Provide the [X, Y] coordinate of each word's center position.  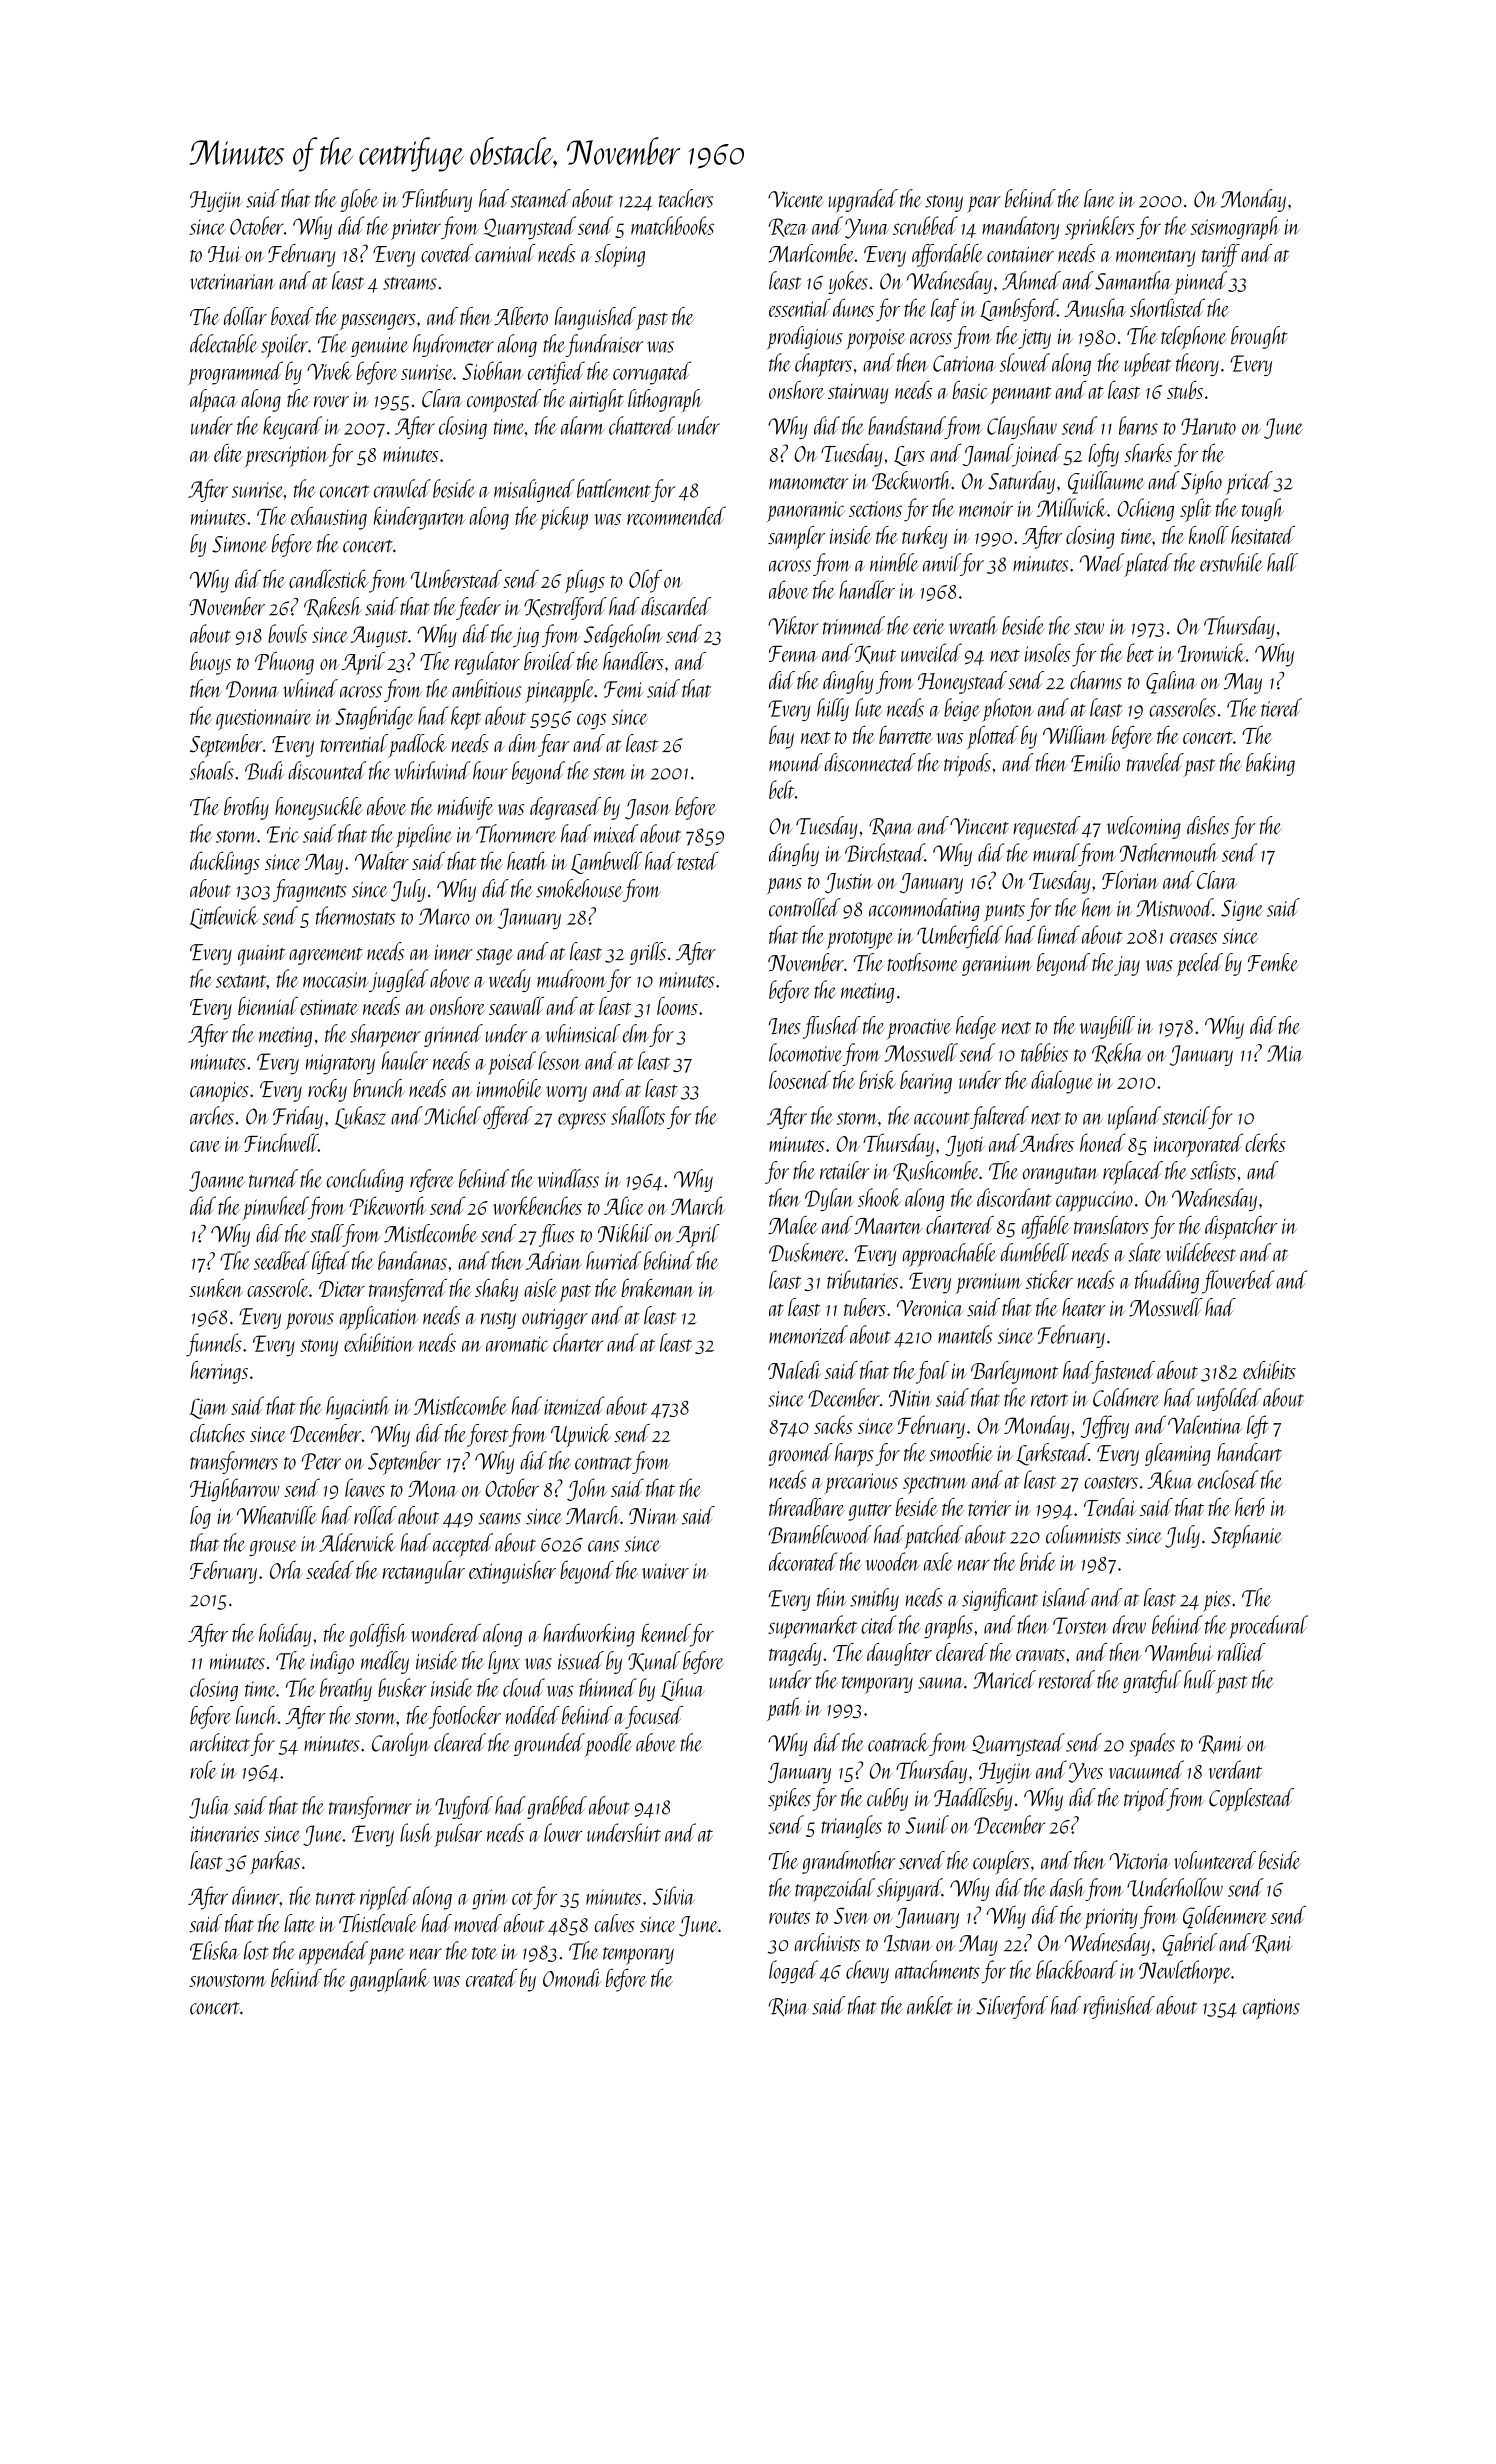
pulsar [458, 1835]
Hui [224, 254]
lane [1099, 198]
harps [854, 1455]
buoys [210, 663]
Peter [321, 1461]
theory [1197, 364]
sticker [1049, 1279]
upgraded [863, 201]
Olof [645, 581]
